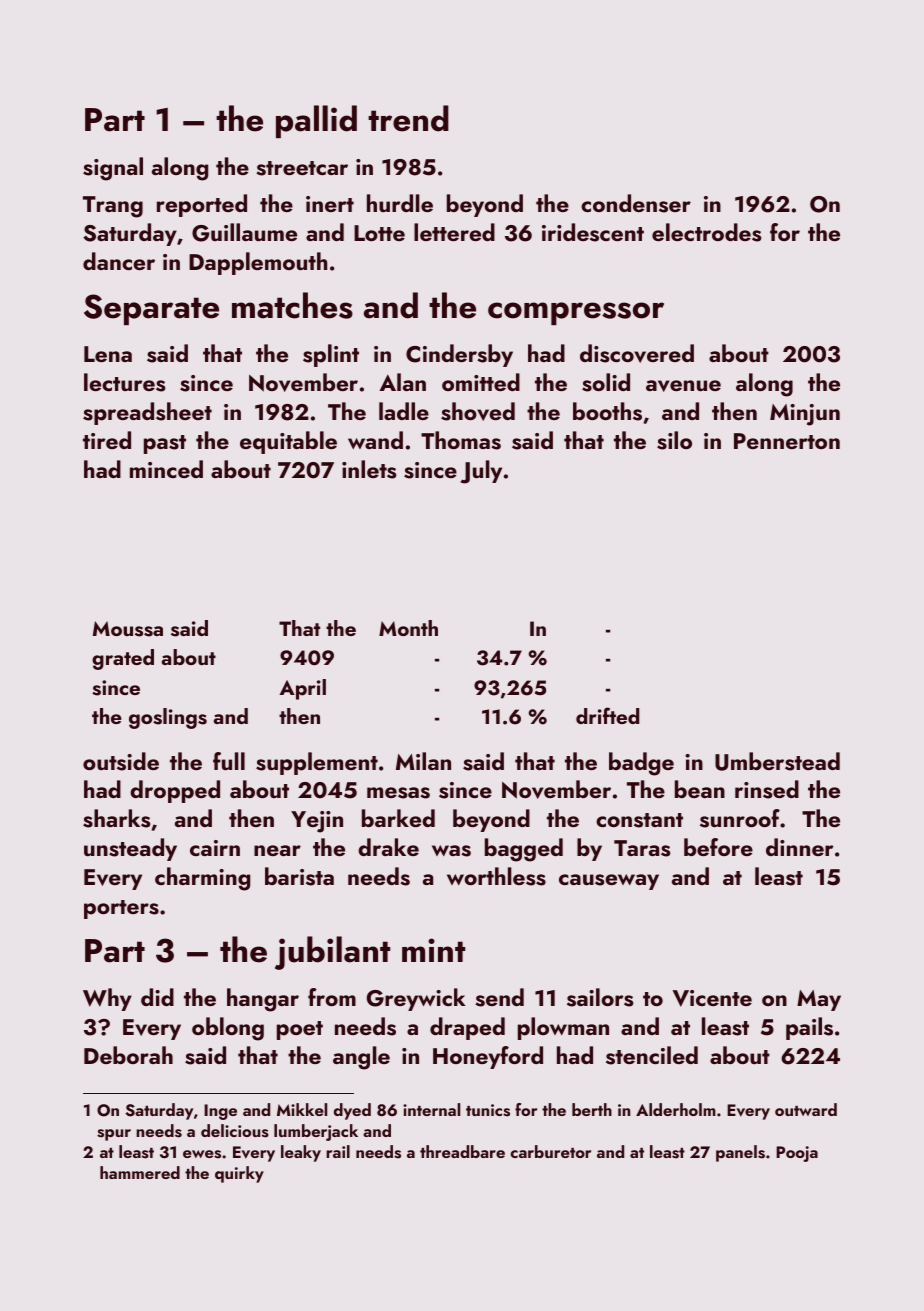 The height and width of the screenshot is (1311, 924). I want to click on send, so click(499, 997).
